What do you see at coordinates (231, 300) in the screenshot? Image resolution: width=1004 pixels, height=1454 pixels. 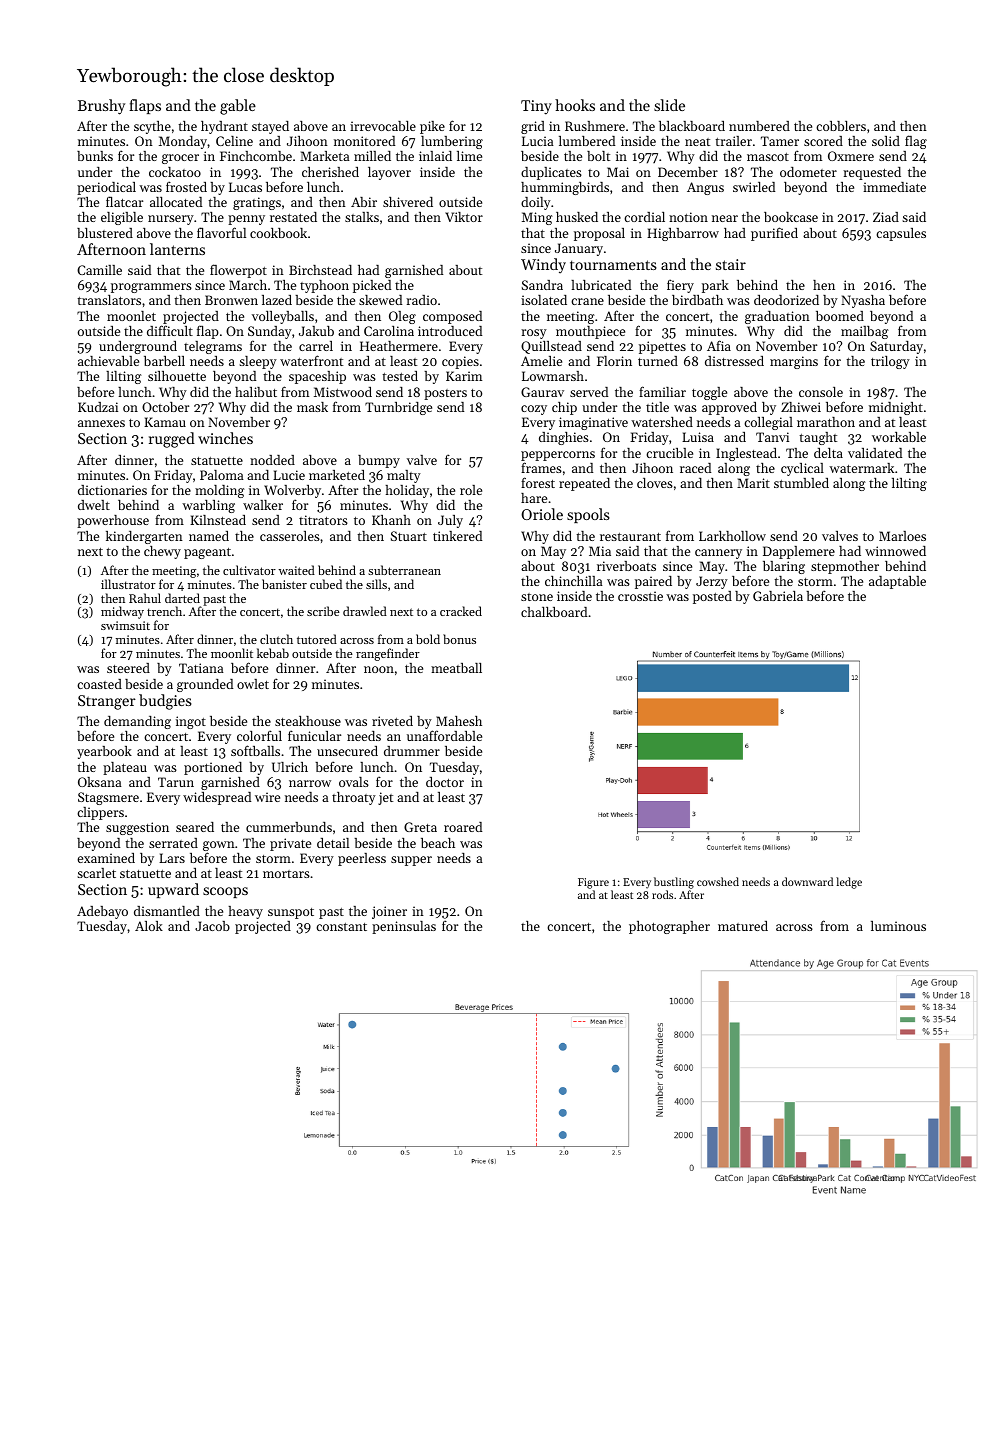 I see `Bronwen` at bounding box center [231, 300].
